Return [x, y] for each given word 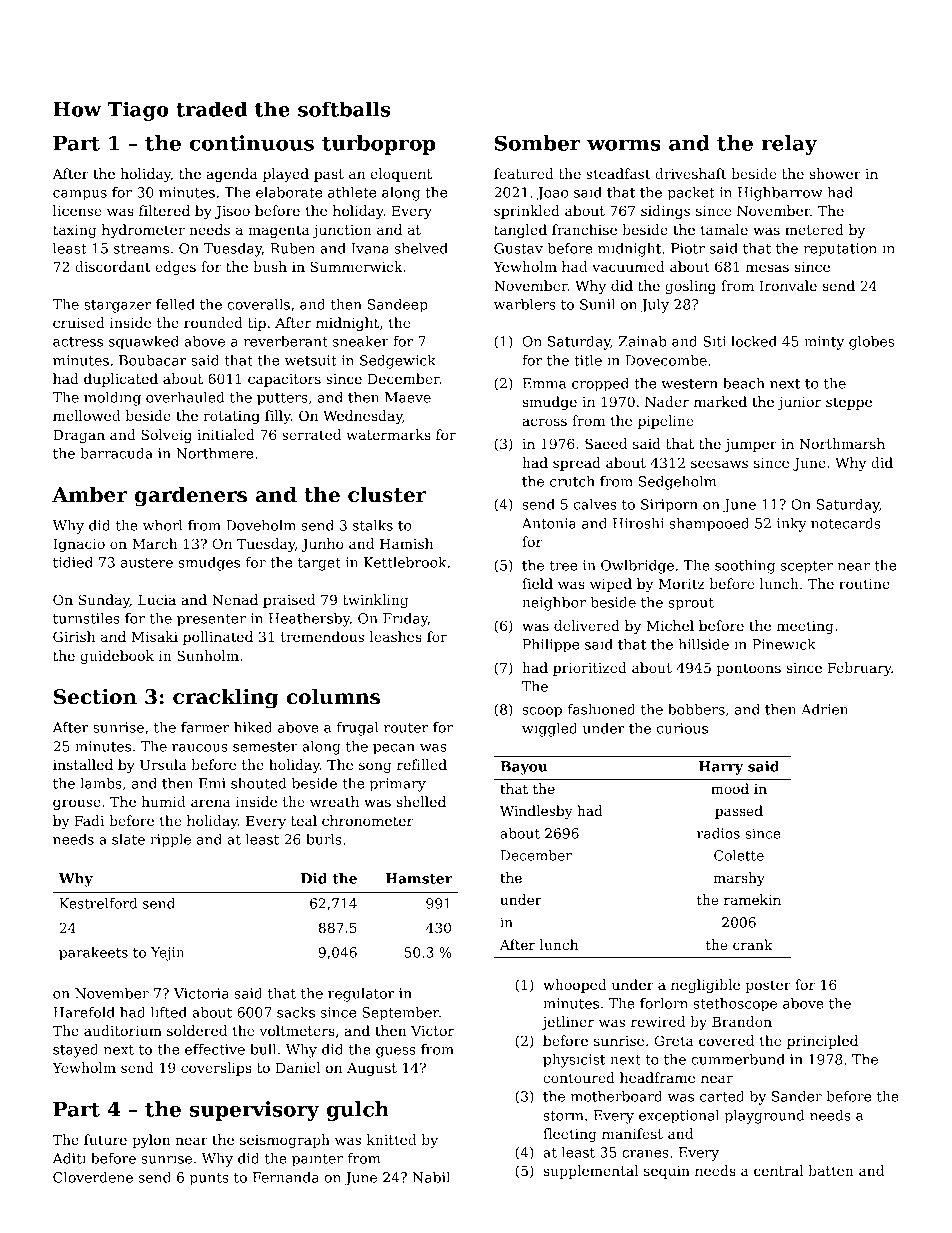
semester [265, 747]
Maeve [408, 397]
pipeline [666, 422]
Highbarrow [780, 194]
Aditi [69, 1158]
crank [753, 944]
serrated [311, 434]
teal [304, 820]
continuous [252, 143]
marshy [739, 879]
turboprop [379, 145]
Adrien [824, 709]
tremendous [322, 636]
